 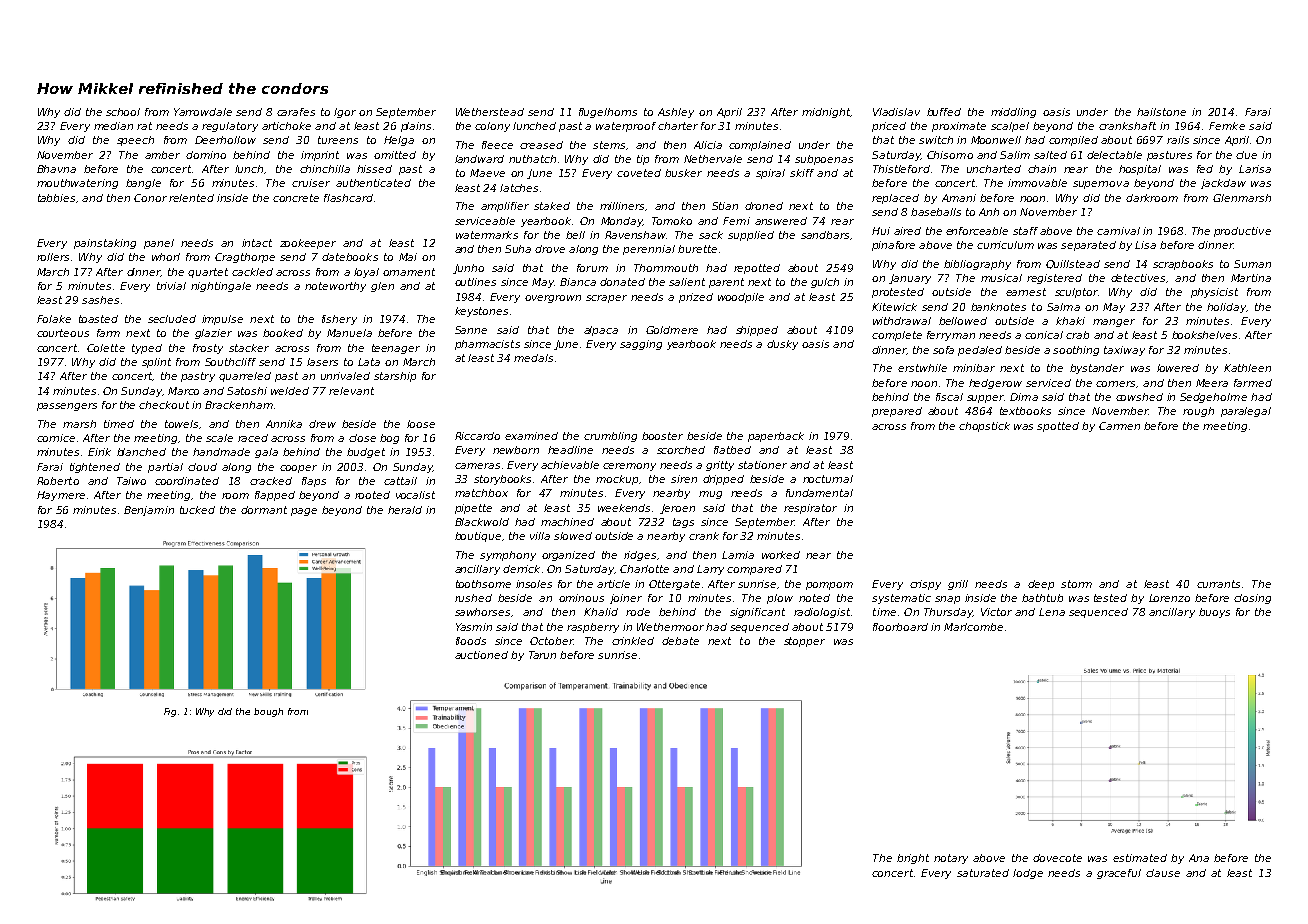 What do you see at coordinates (944, 112) in the screenshot?
I see `buffed` at bounding box center [944, 112].
